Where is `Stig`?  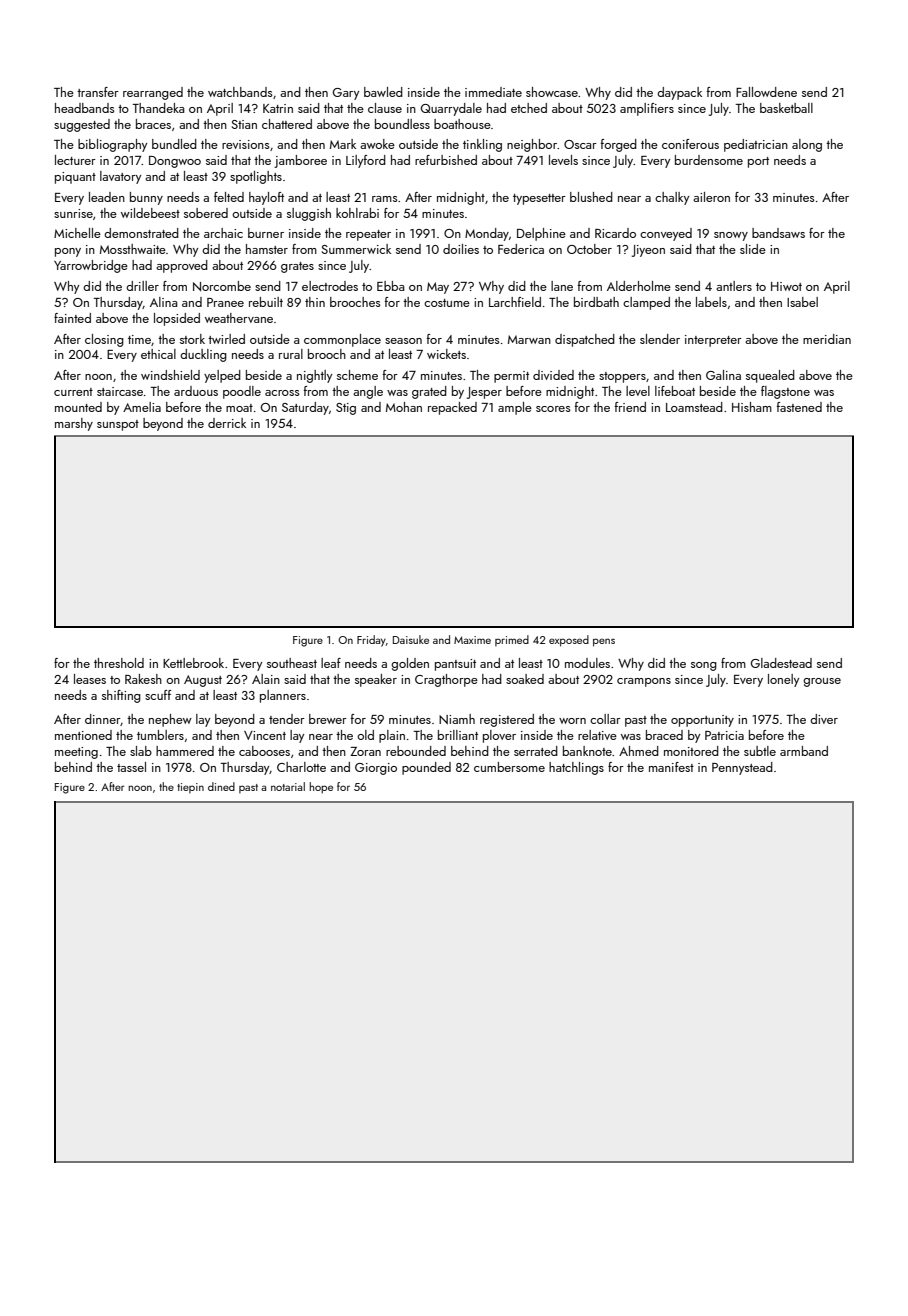
Stig is located at coordinates (346, 409).
